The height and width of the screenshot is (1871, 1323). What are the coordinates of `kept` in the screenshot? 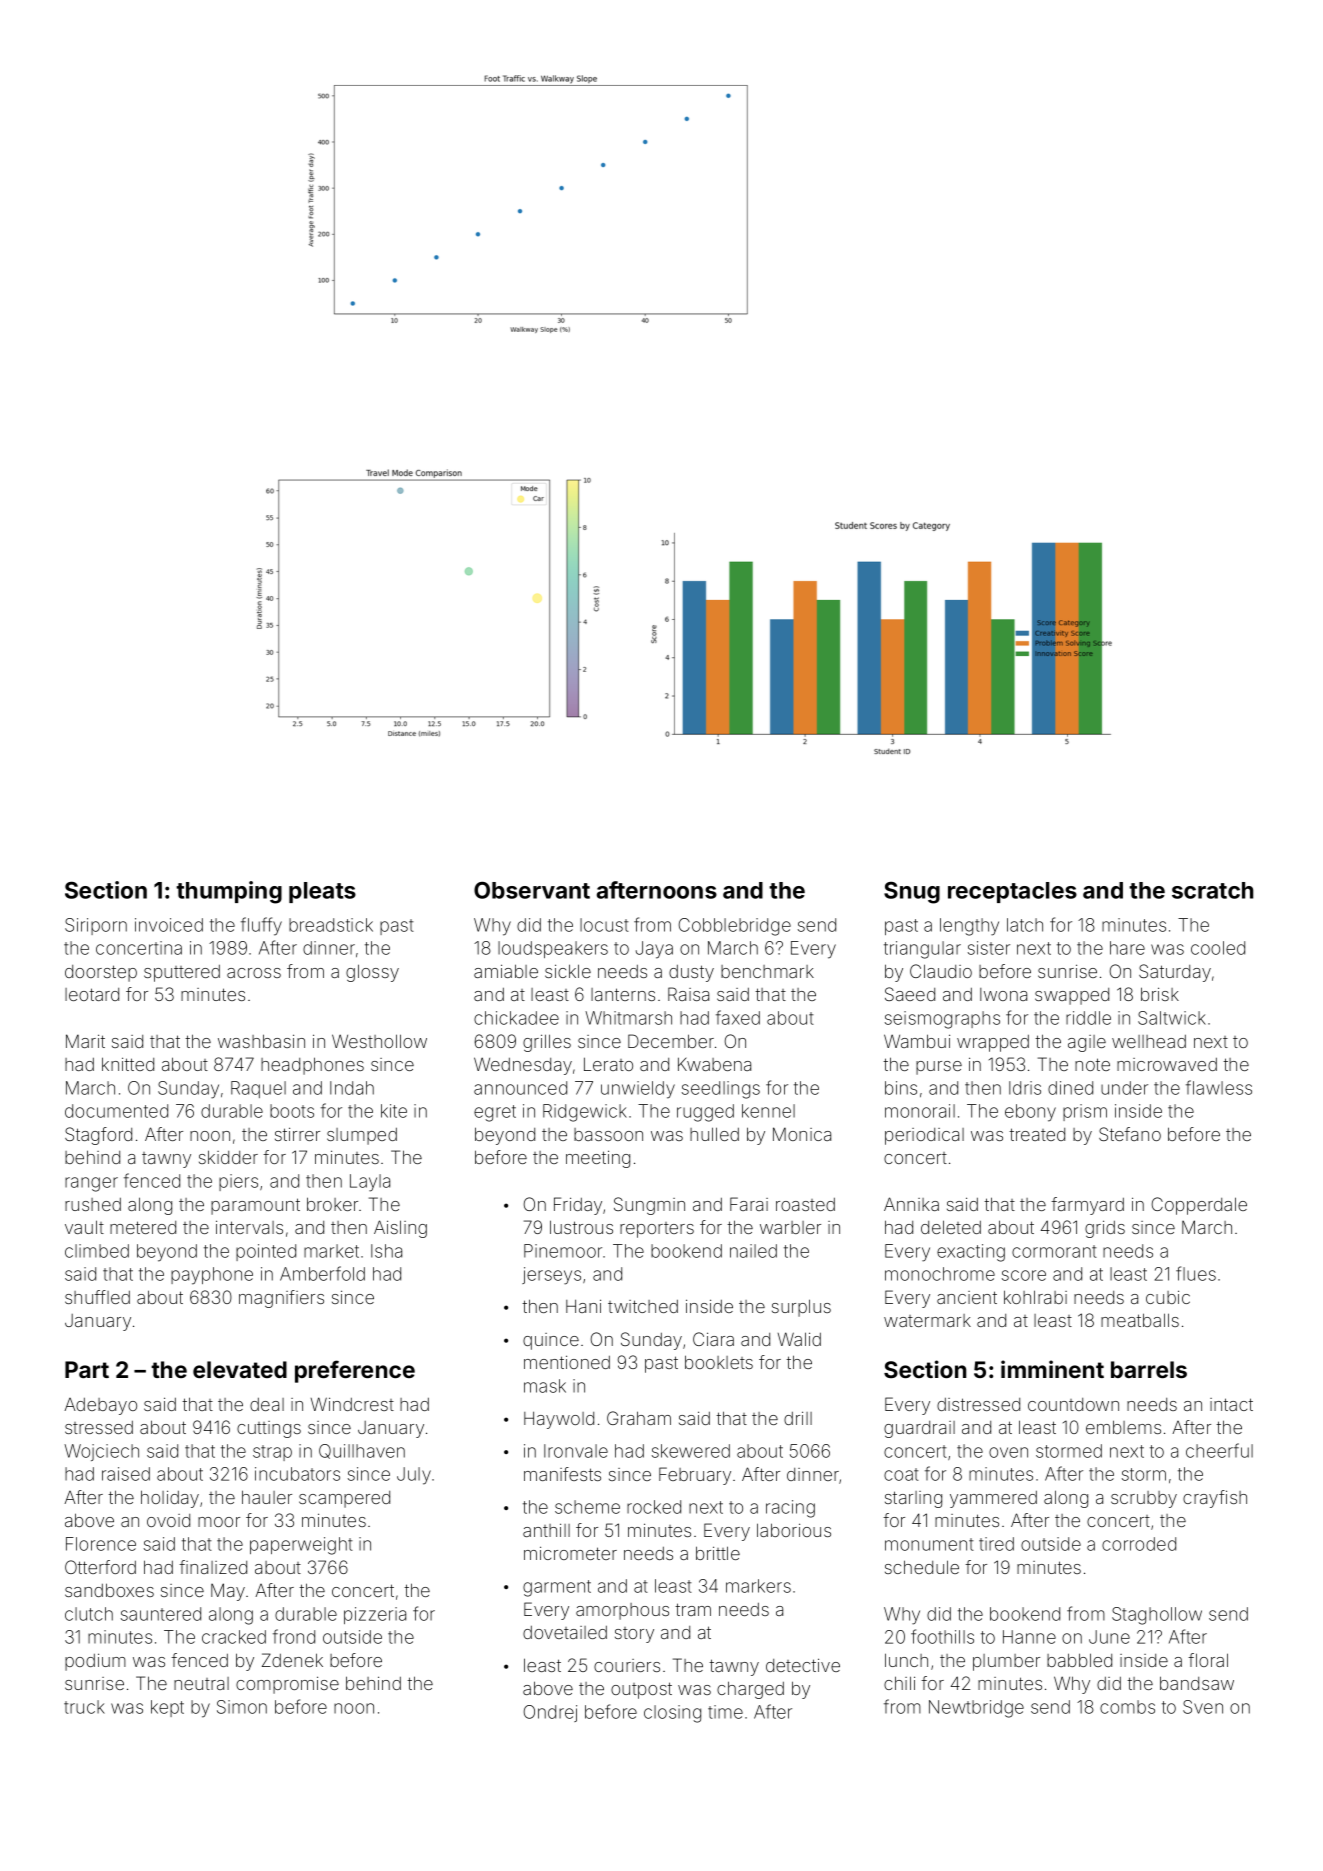 It's located at (167, 1708).
